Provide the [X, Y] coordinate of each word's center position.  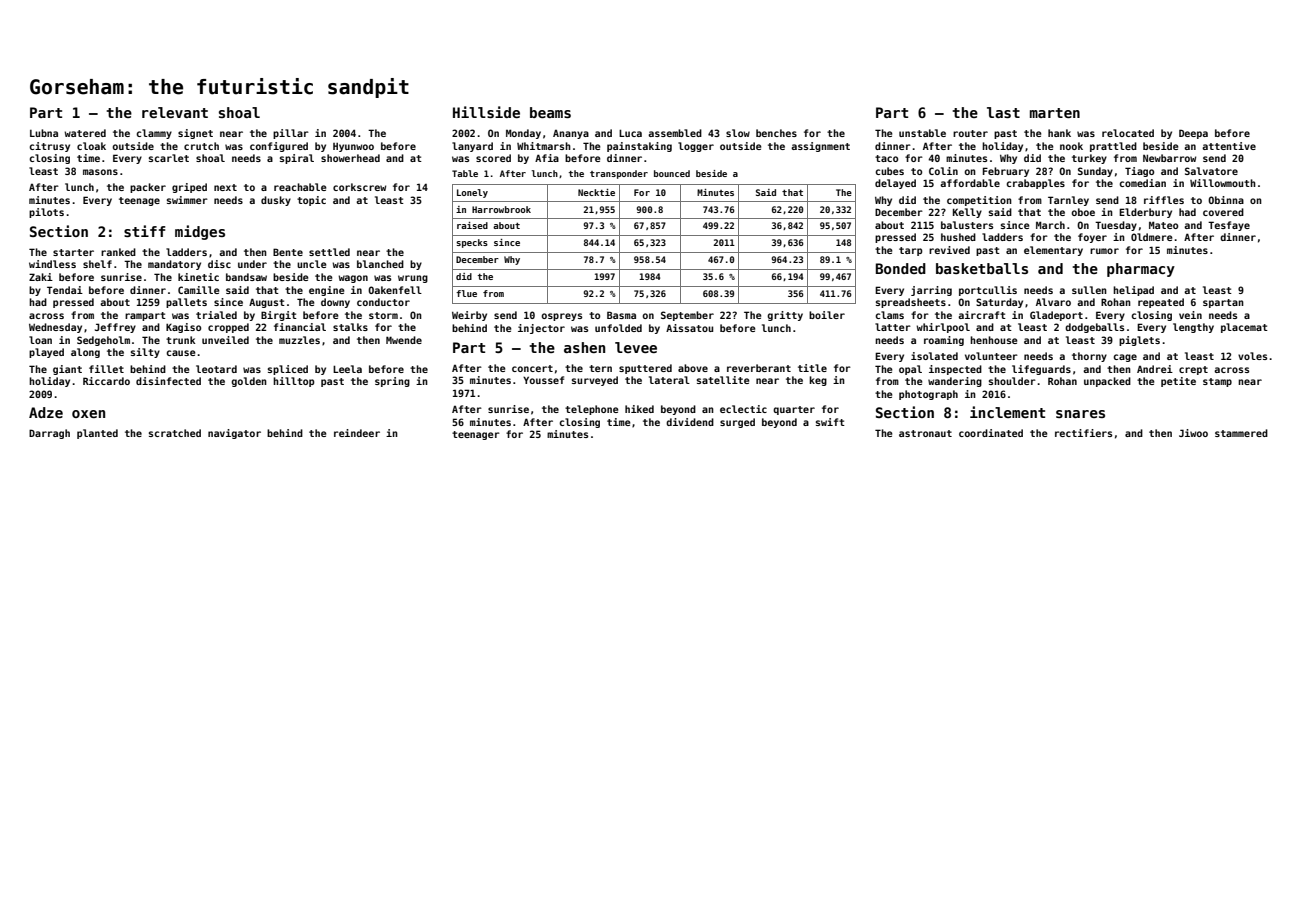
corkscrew [359, 187]
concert [532, 368]
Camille [199, 290]
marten [1055, 113]
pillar [291, 134]
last [1003, 112]
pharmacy [1141, 270]
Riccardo [106, 381]
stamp [1217, 382]
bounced [672, 173]
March [1050, 225]
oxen [88, 414]
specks [472, 243]
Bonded [901, 268]
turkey [1089, 159]
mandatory [174, 265]
